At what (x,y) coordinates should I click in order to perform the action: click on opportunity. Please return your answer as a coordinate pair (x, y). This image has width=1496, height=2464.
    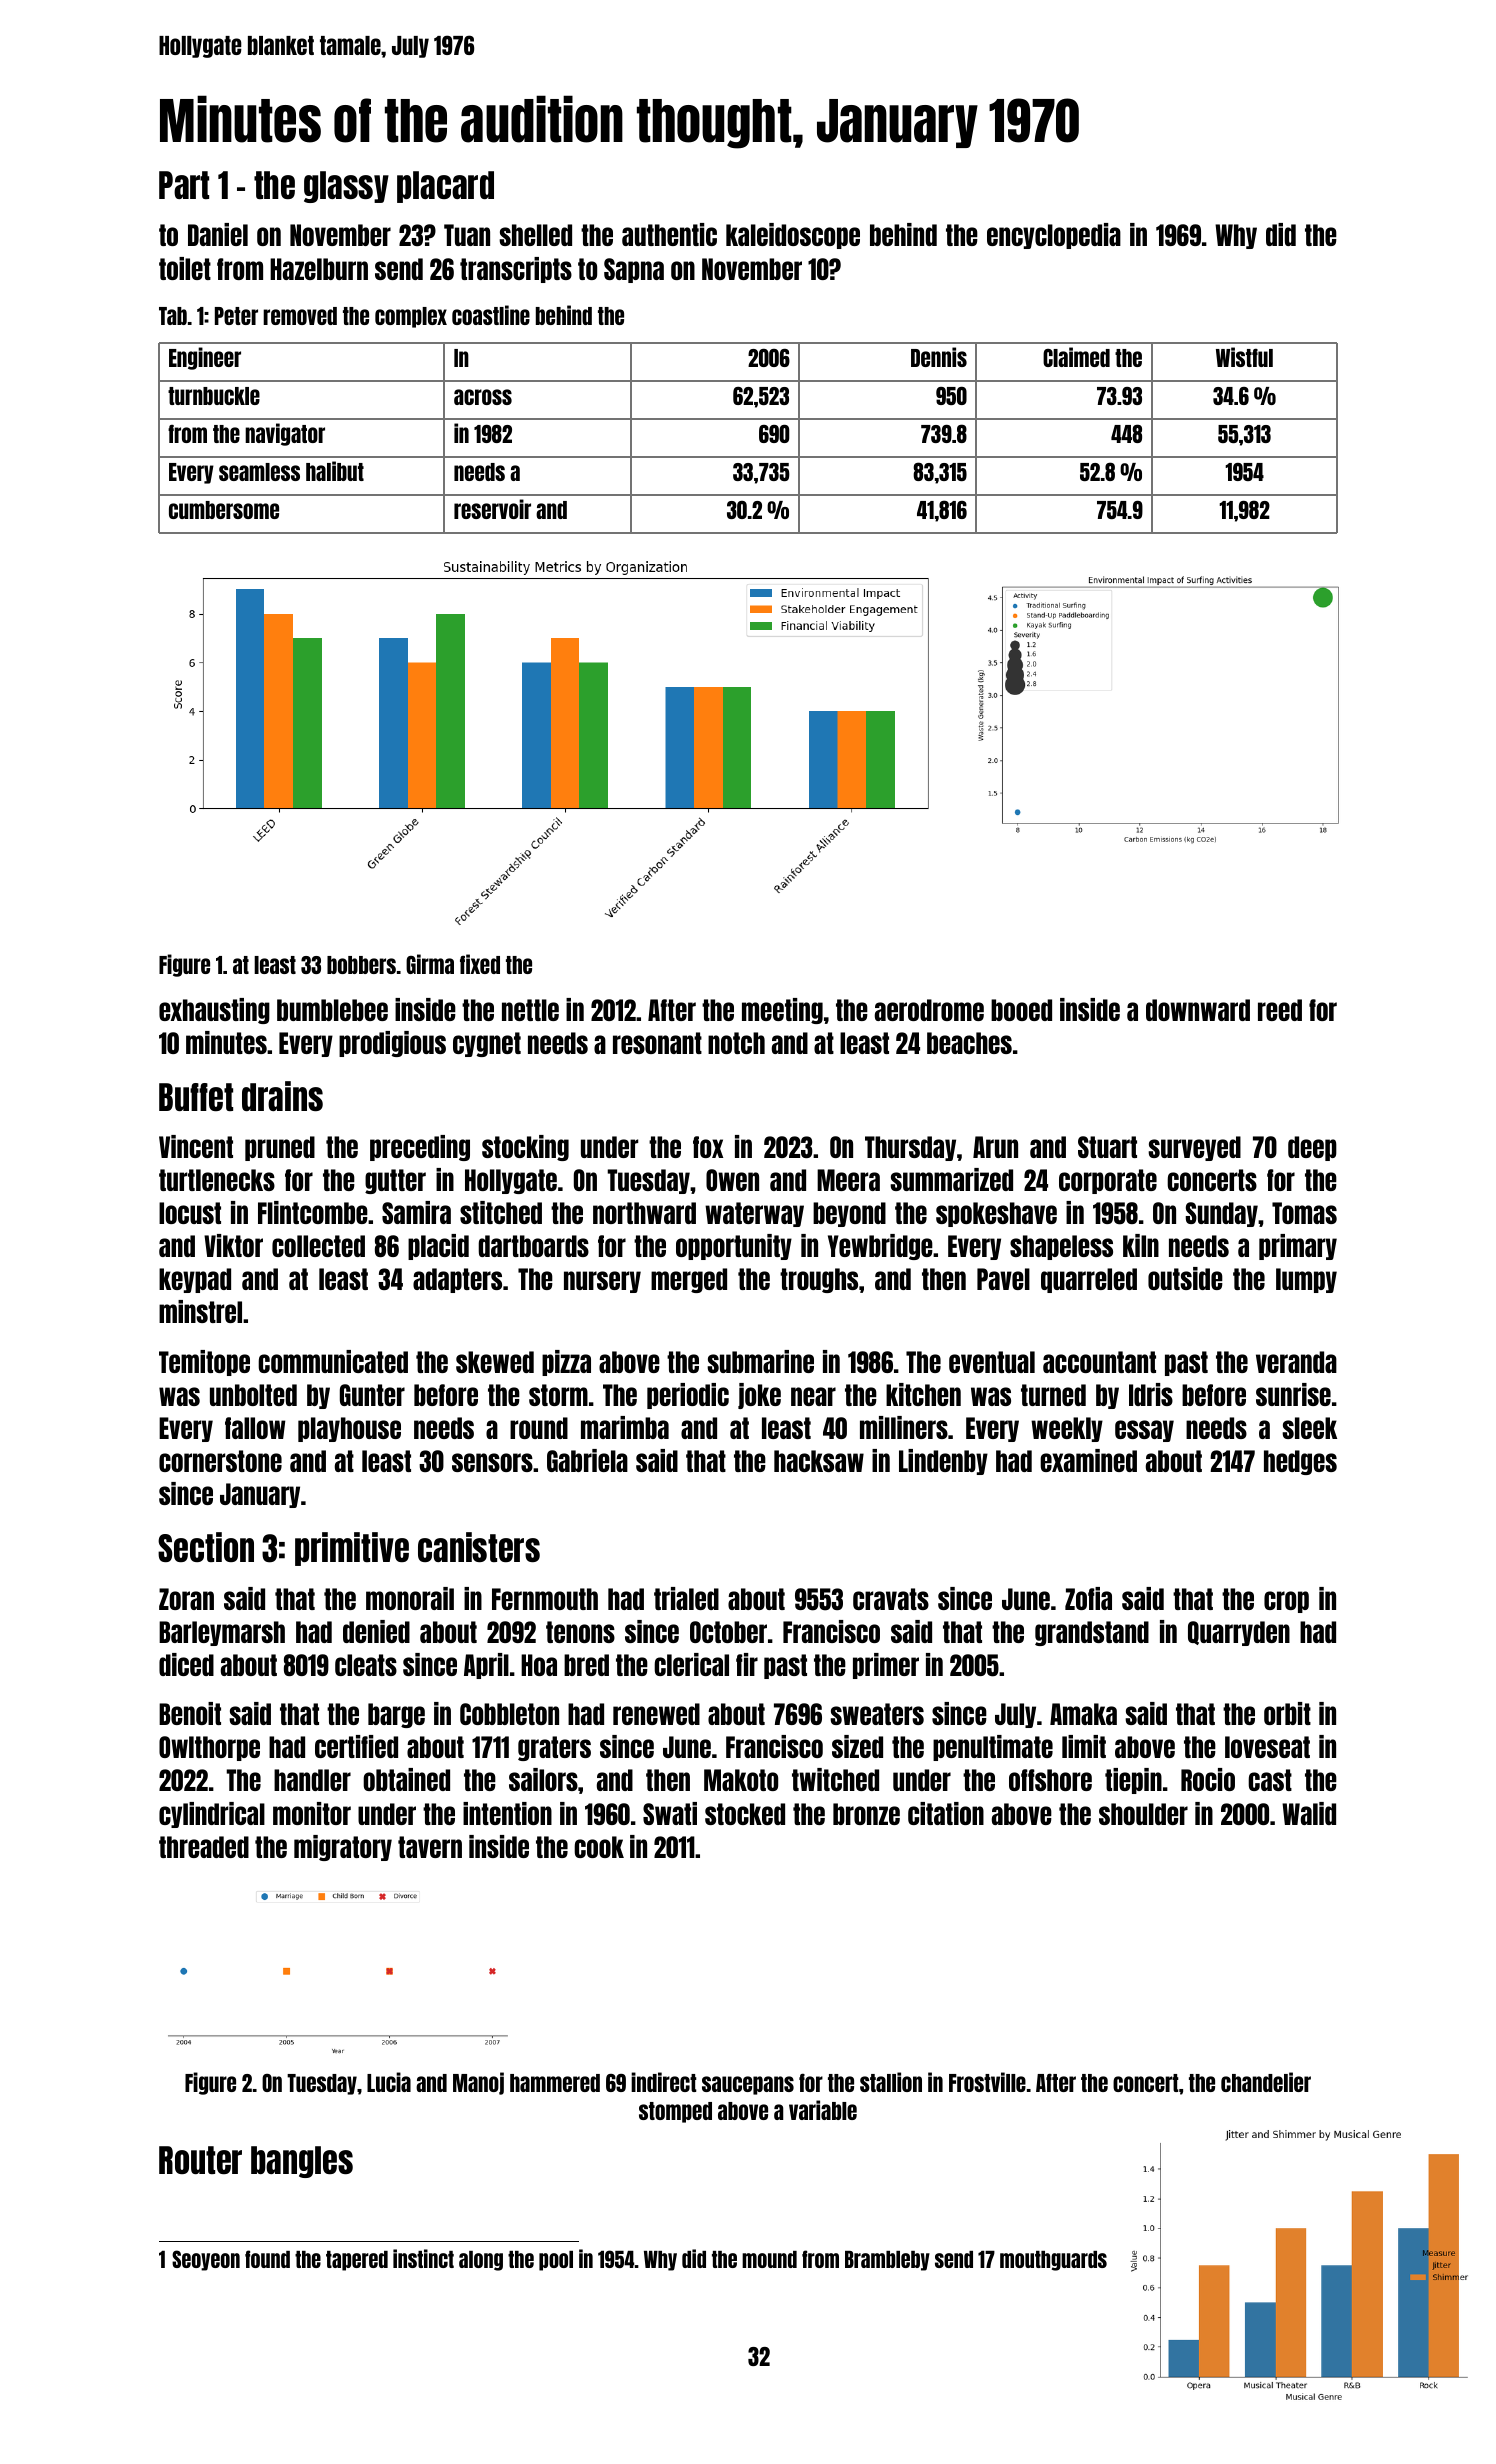
    Looking at the image, I should click on (734, 1247).
